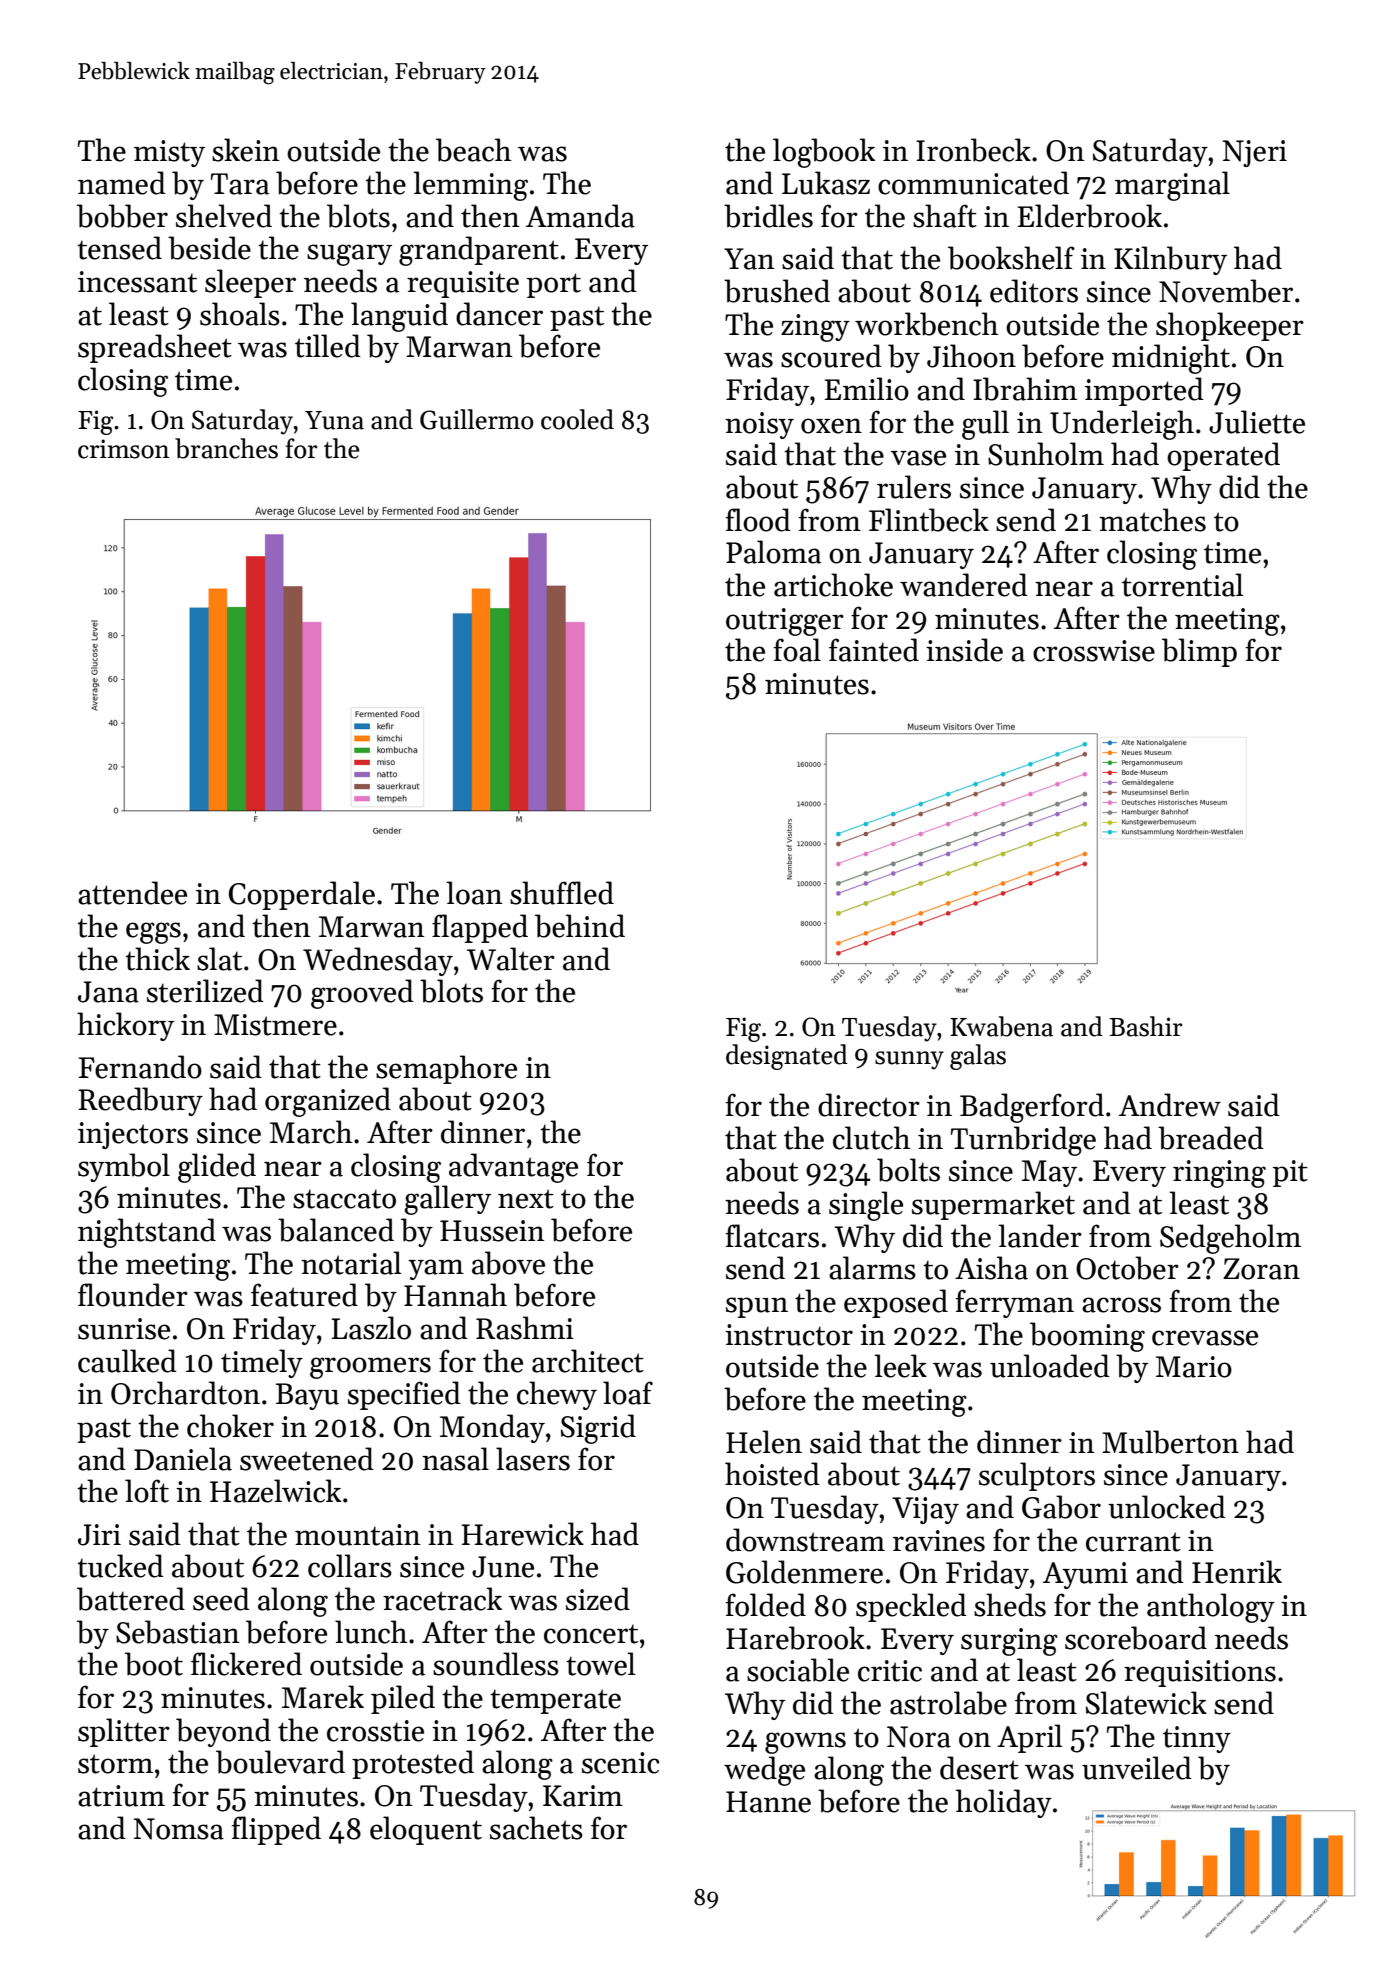 The image size is (1386, 1969). Describe the element at coordinates (123, 449) in the image. I see `crimson` at that location.
